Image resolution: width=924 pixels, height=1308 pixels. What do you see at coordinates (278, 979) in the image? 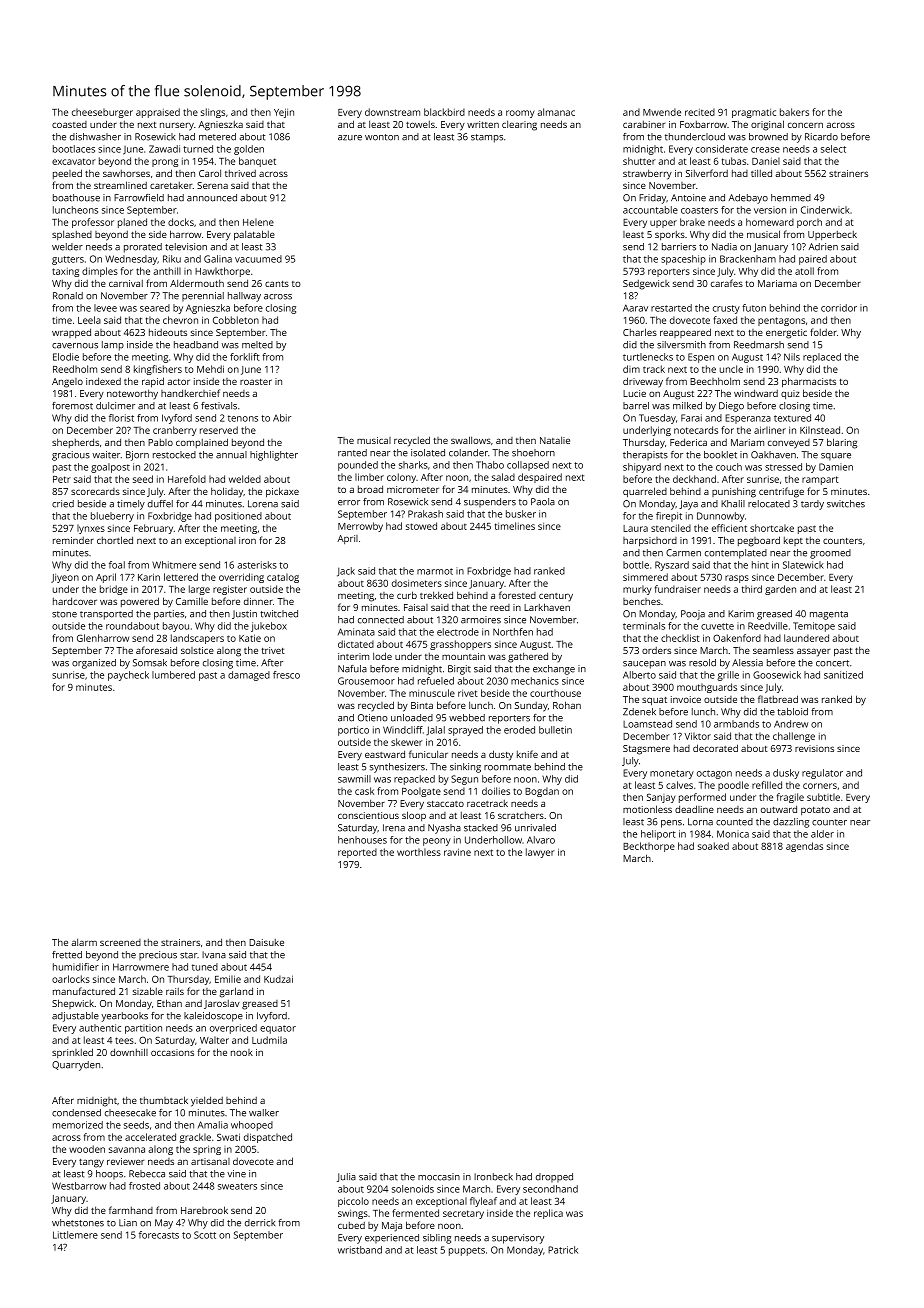
I see `Kudzai` at bounding box center [278, 979].
